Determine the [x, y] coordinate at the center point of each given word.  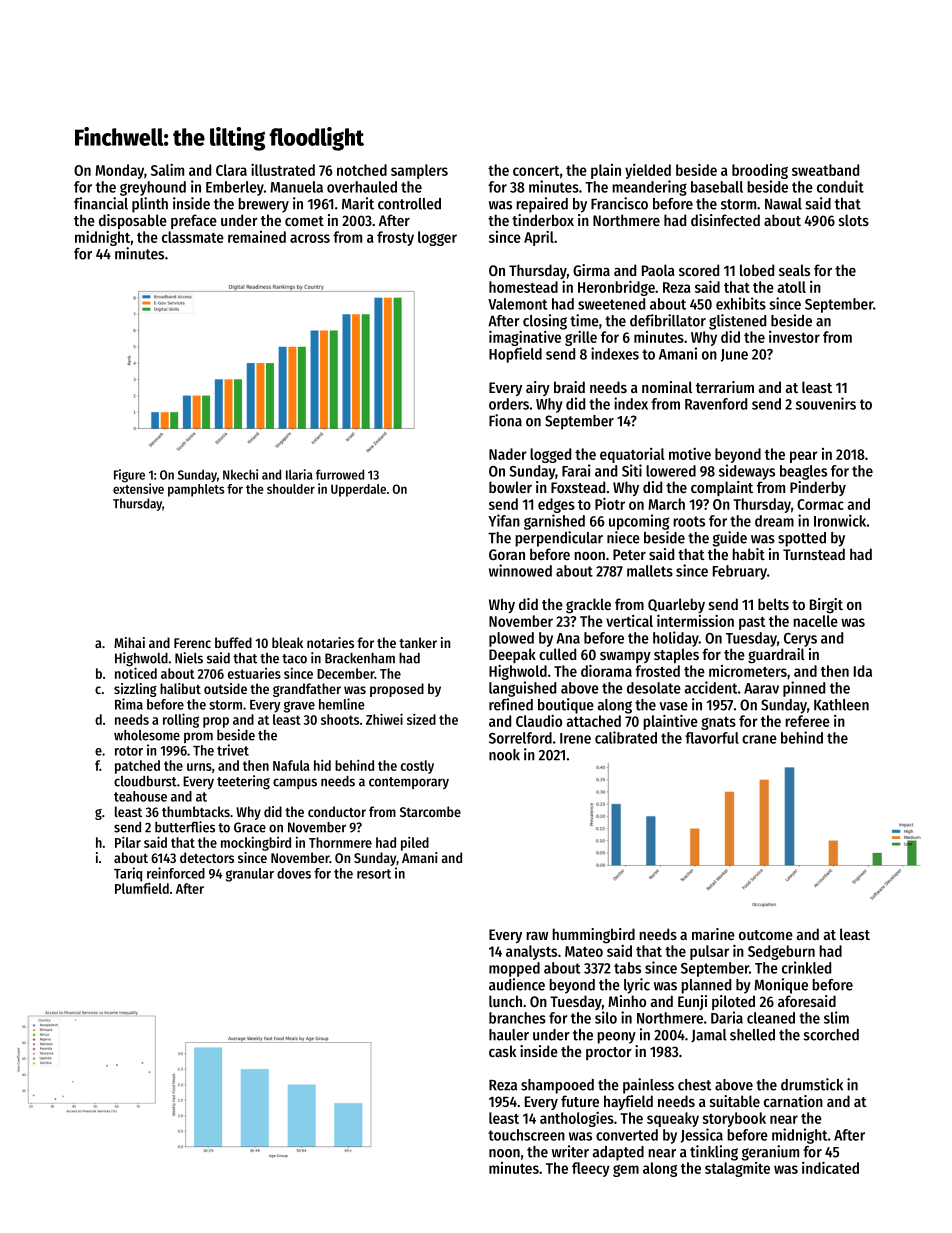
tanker [418, 642]
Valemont [517, 304]
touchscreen [526, 1135]
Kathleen [841, 705]
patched [137, 767]
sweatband [825, 170]
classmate [193, 237]
